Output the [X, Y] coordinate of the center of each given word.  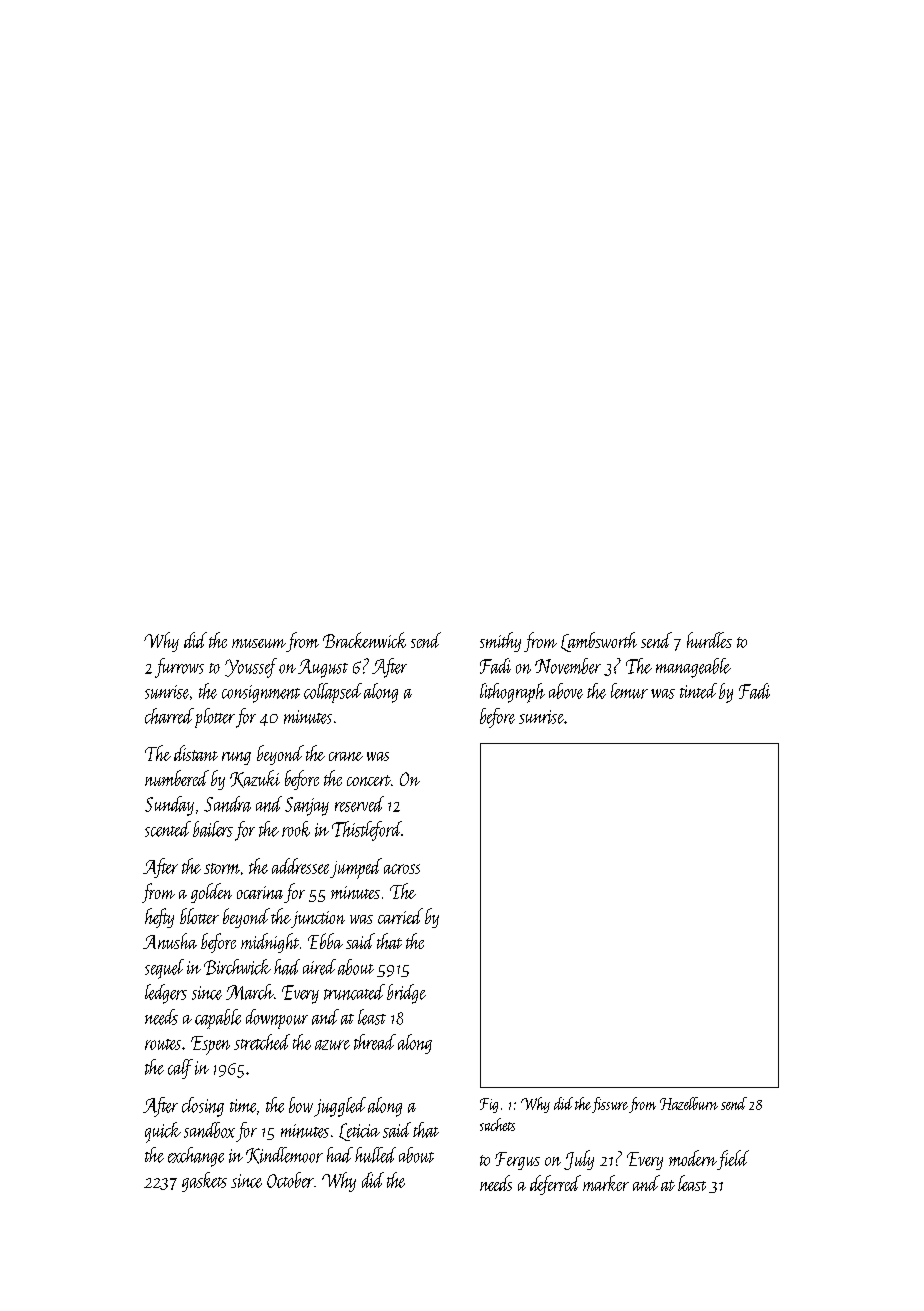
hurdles [709, 640]
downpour [277, 1019]
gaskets [204, 1182]
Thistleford [367, 831]
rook [296, 829]
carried [400, 916]
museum [259, 643]
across [402, 869]
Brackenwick [364, 640]
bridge [406, 994]
